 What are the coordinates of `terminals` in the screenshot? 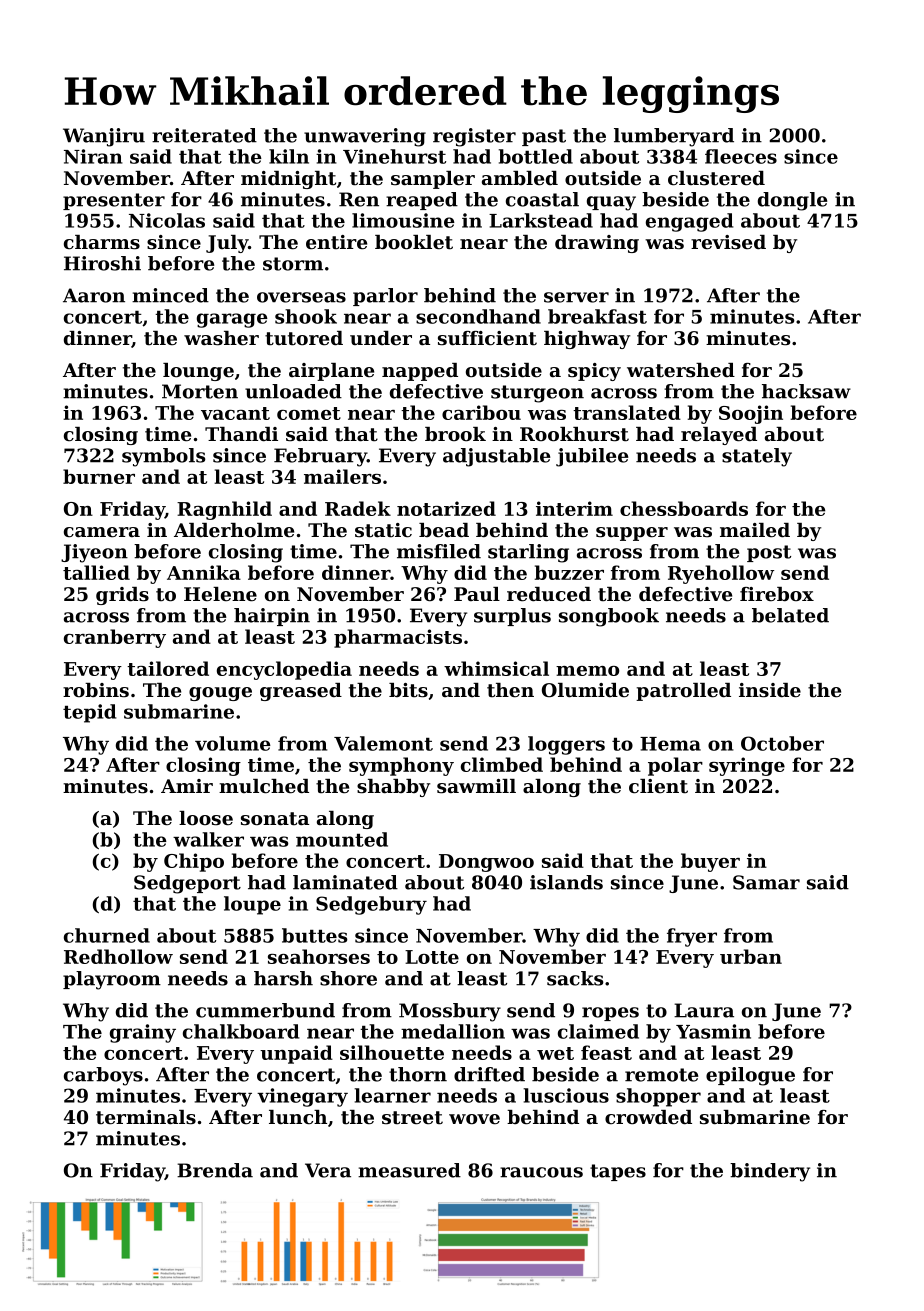 It's located at (146, 1117).
